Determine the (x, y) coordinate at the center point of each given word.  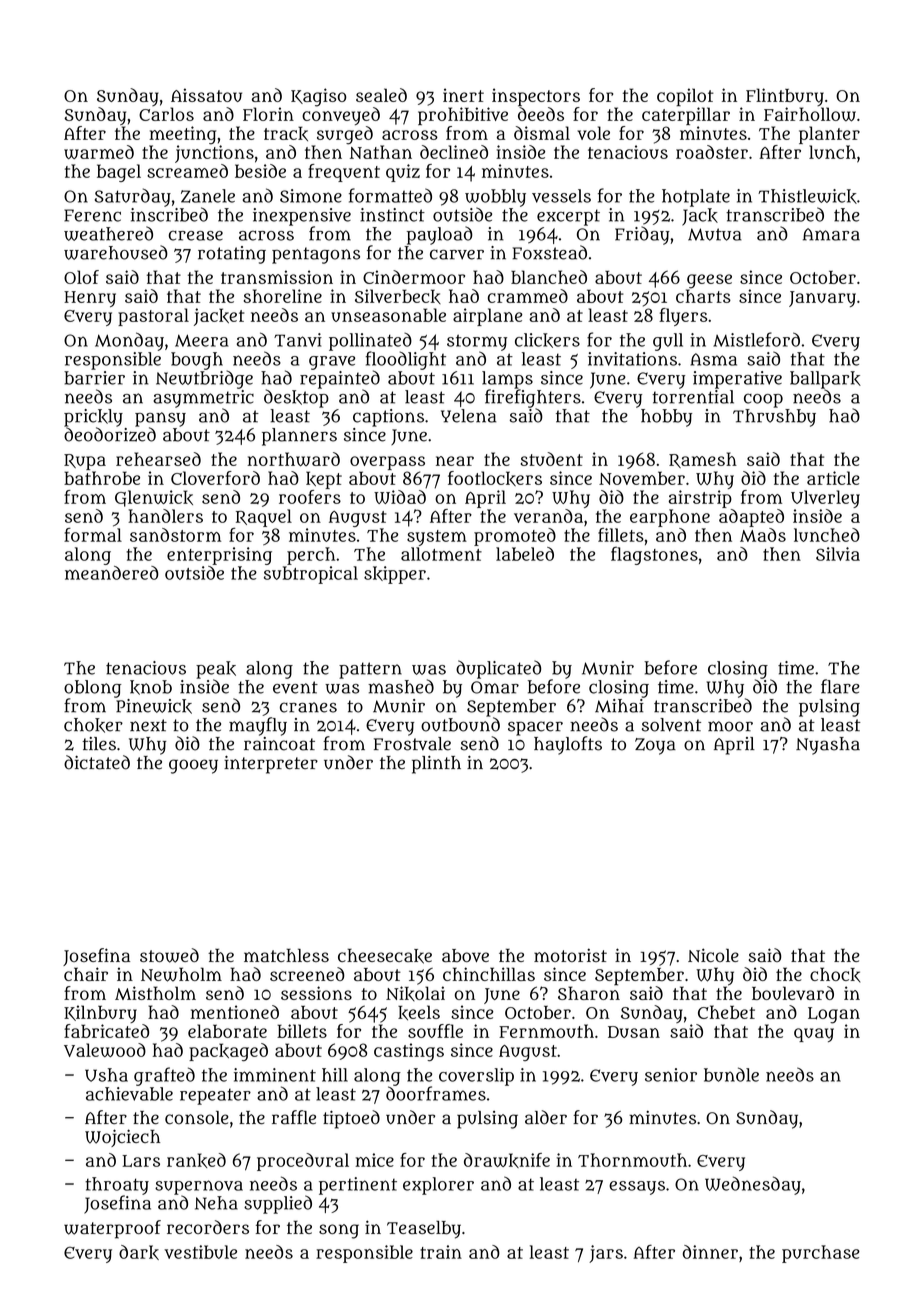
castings (409, 1052)
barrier (94, 378)
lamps (507, 380)
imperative (737, 380)
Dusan (634, 1032)
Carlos (166, 114)
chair (86, 974)
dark (139, 1252)
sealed (381, 95)
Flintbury (785, 97)
